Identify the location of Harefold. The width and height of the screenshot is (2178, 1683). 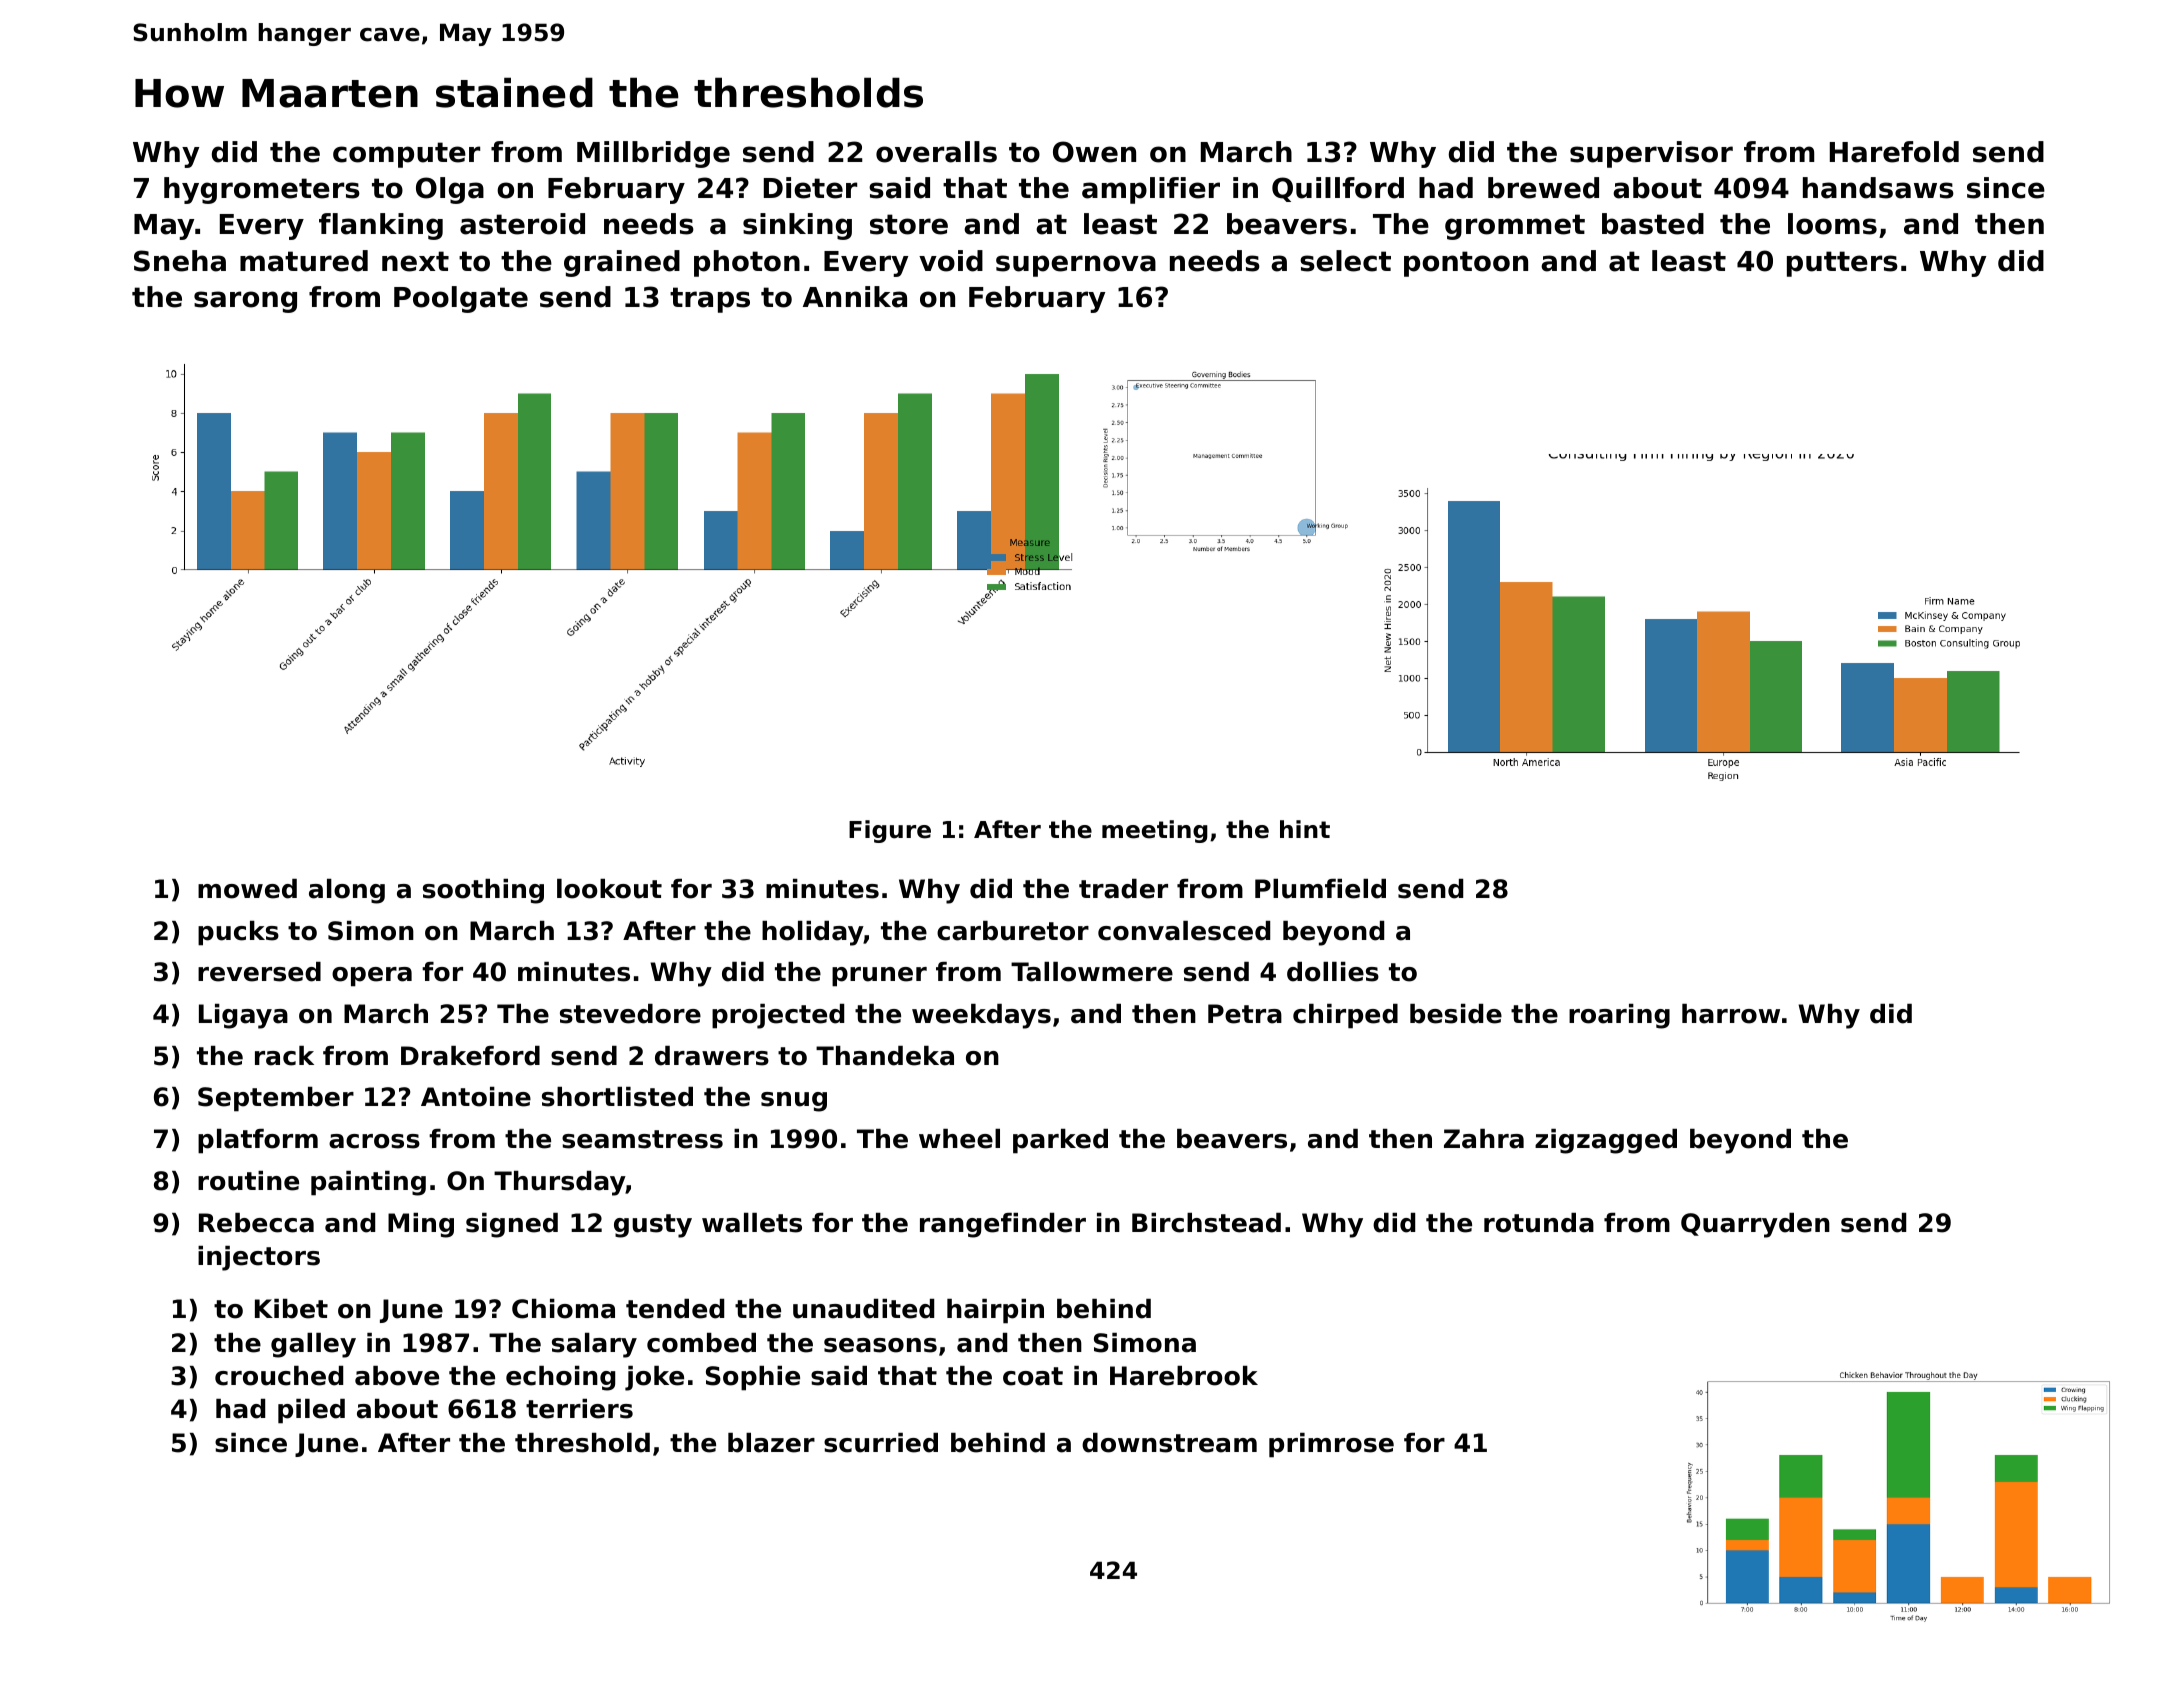
(1894, 152).
